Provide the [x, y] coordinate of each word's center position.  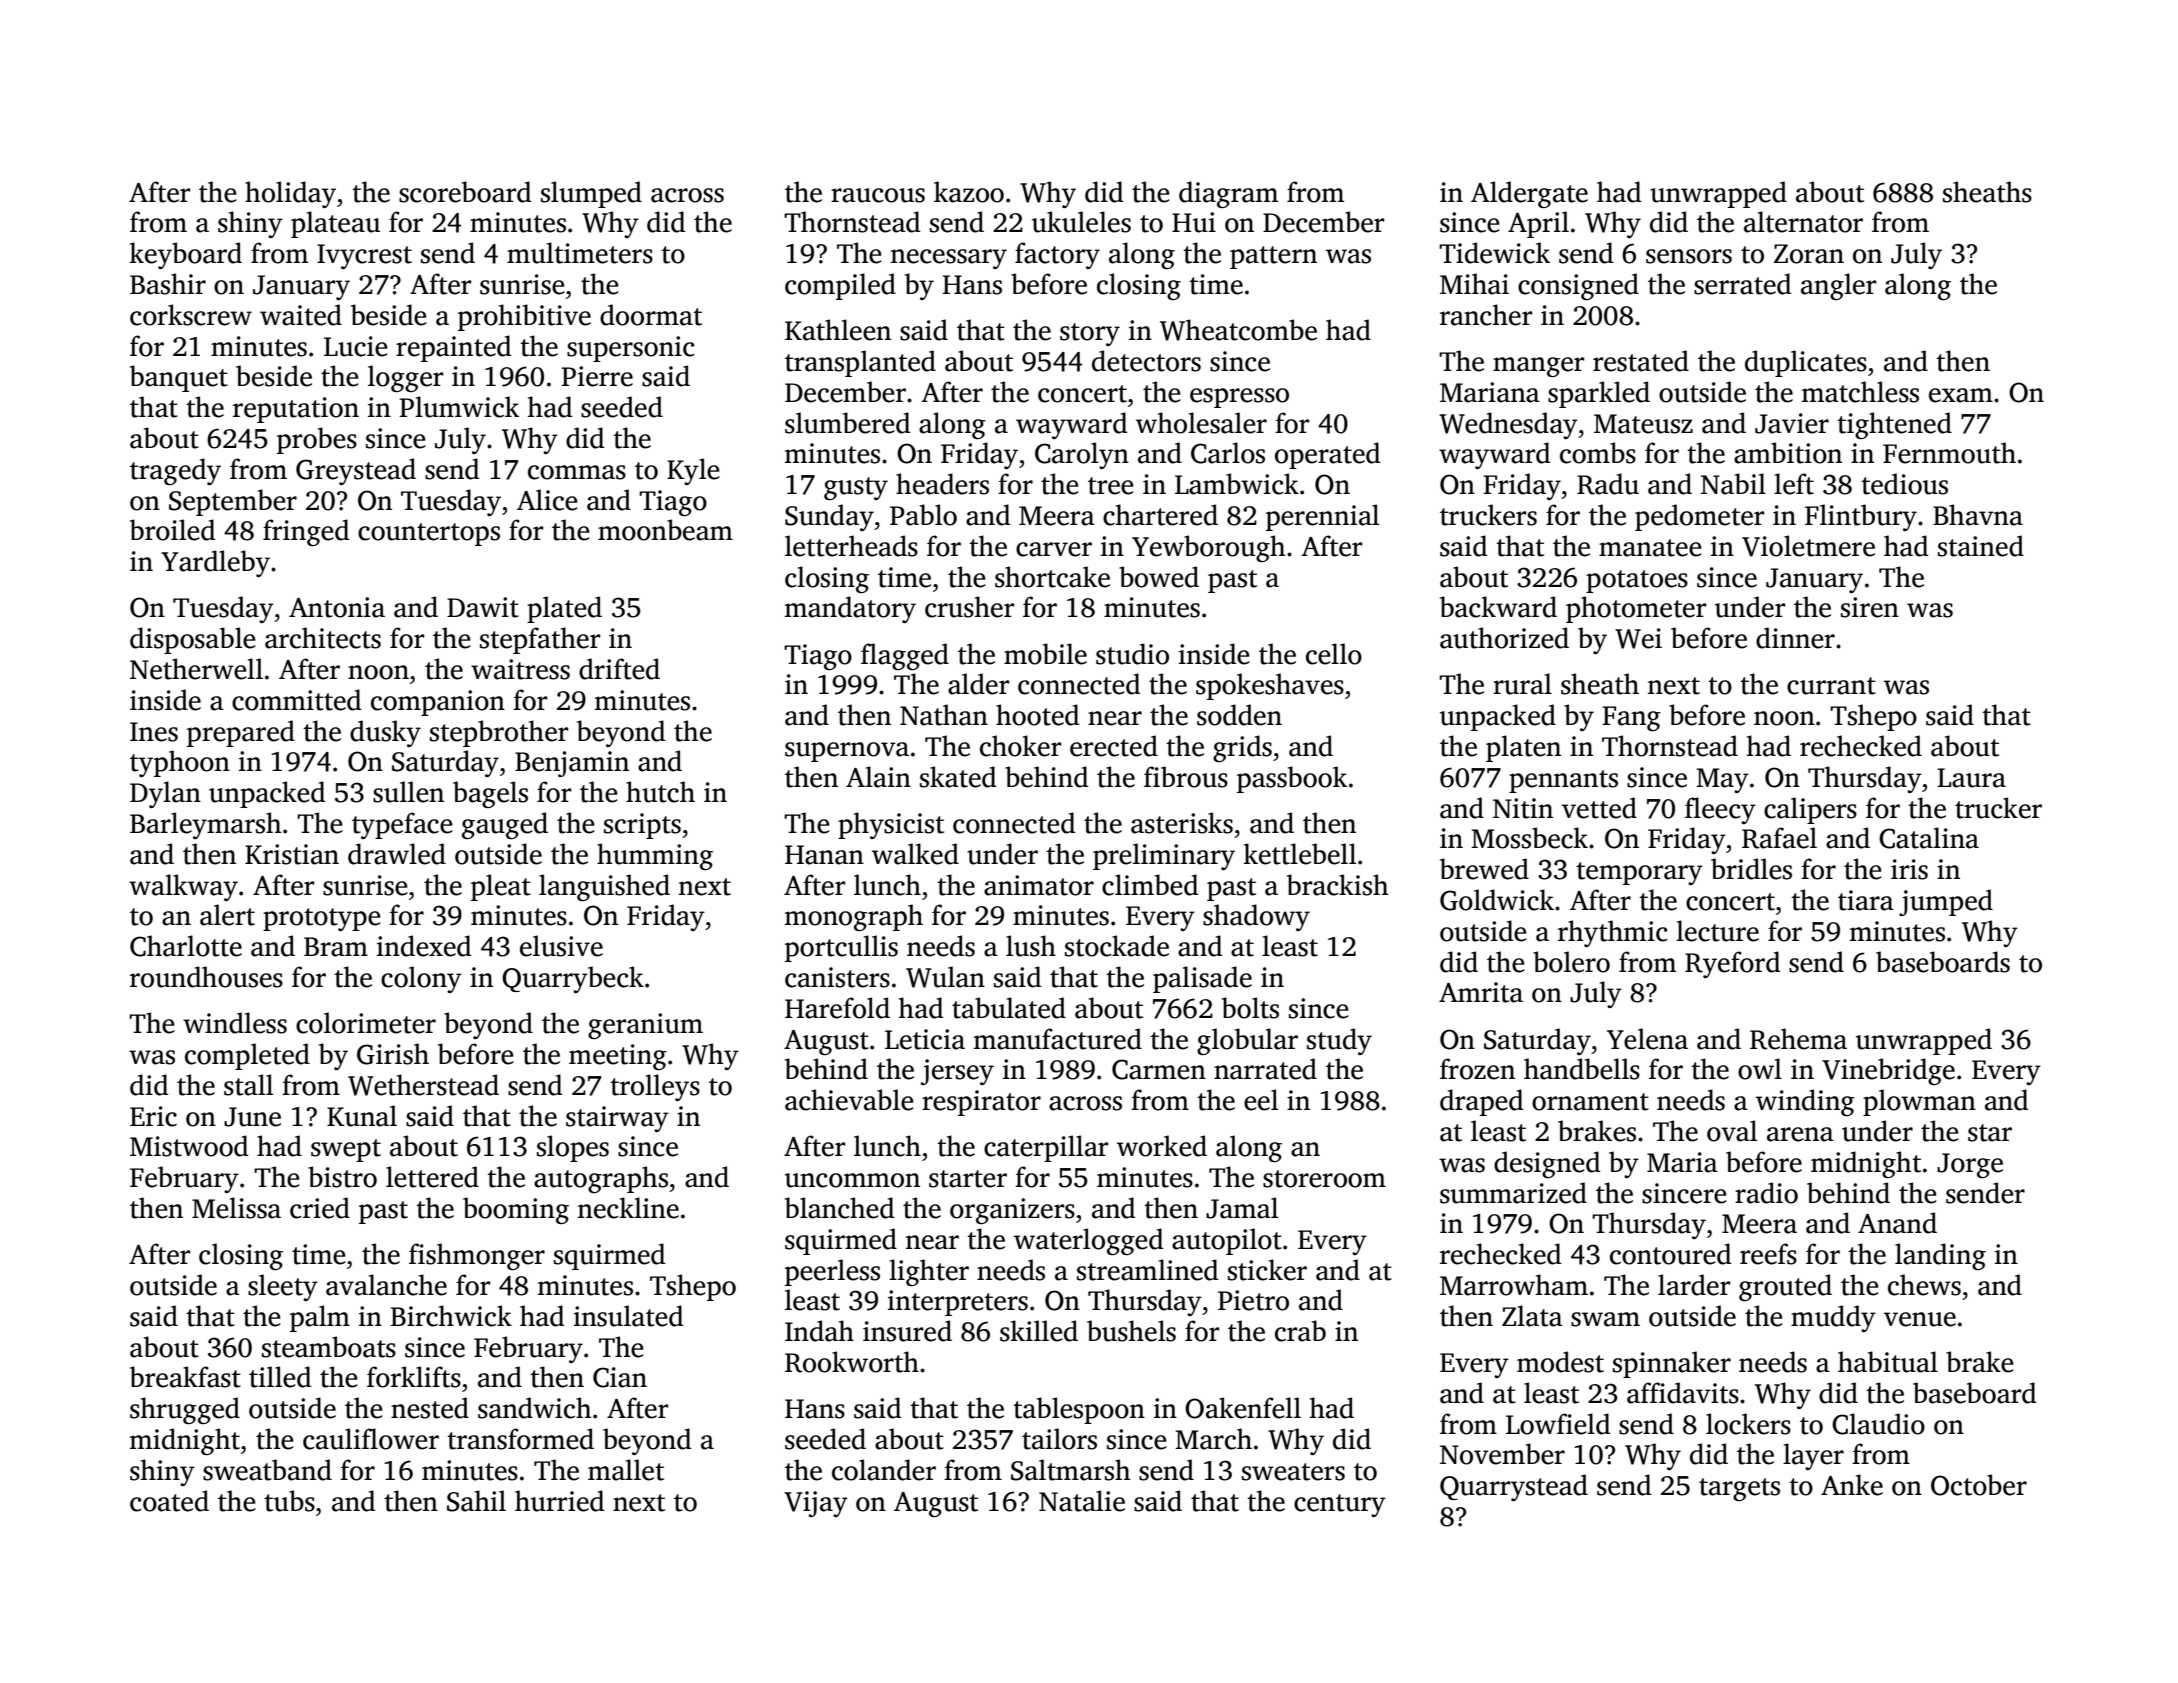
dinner [1795, 638]
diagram [1228, 194]
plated [564, 609]
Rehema [1798, 1039]
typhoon [180, 763]
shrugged [185, 1410]
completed [247, 1056]
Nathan [944, 715]
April [1538, 224]
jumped [1946, 902]
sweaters [1293, 1472]
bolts [1250, 1008]
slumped [591, 194]
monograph [854, 917]
